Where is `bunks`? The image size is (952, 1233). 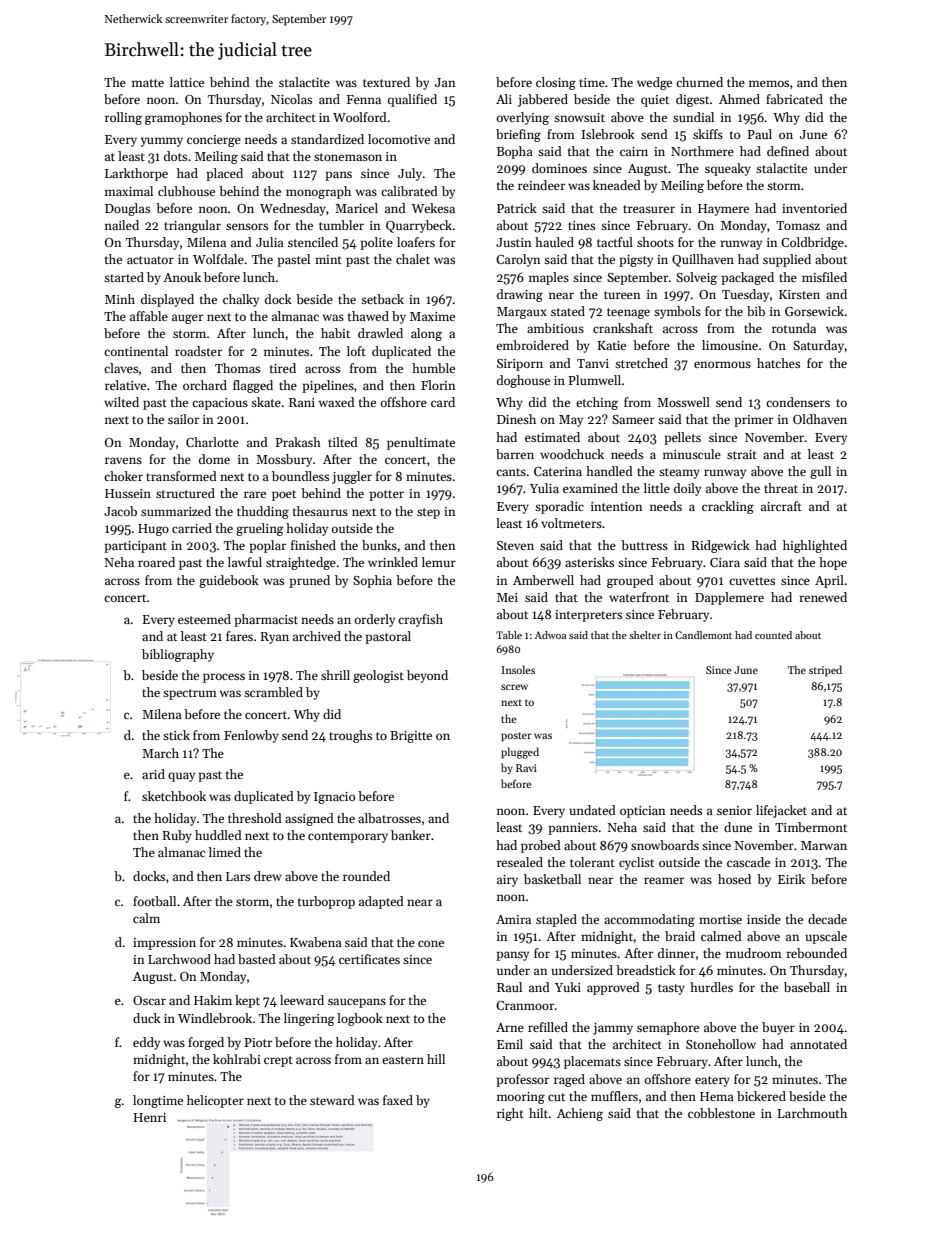 bunks is located at coordinates (379, 545).
